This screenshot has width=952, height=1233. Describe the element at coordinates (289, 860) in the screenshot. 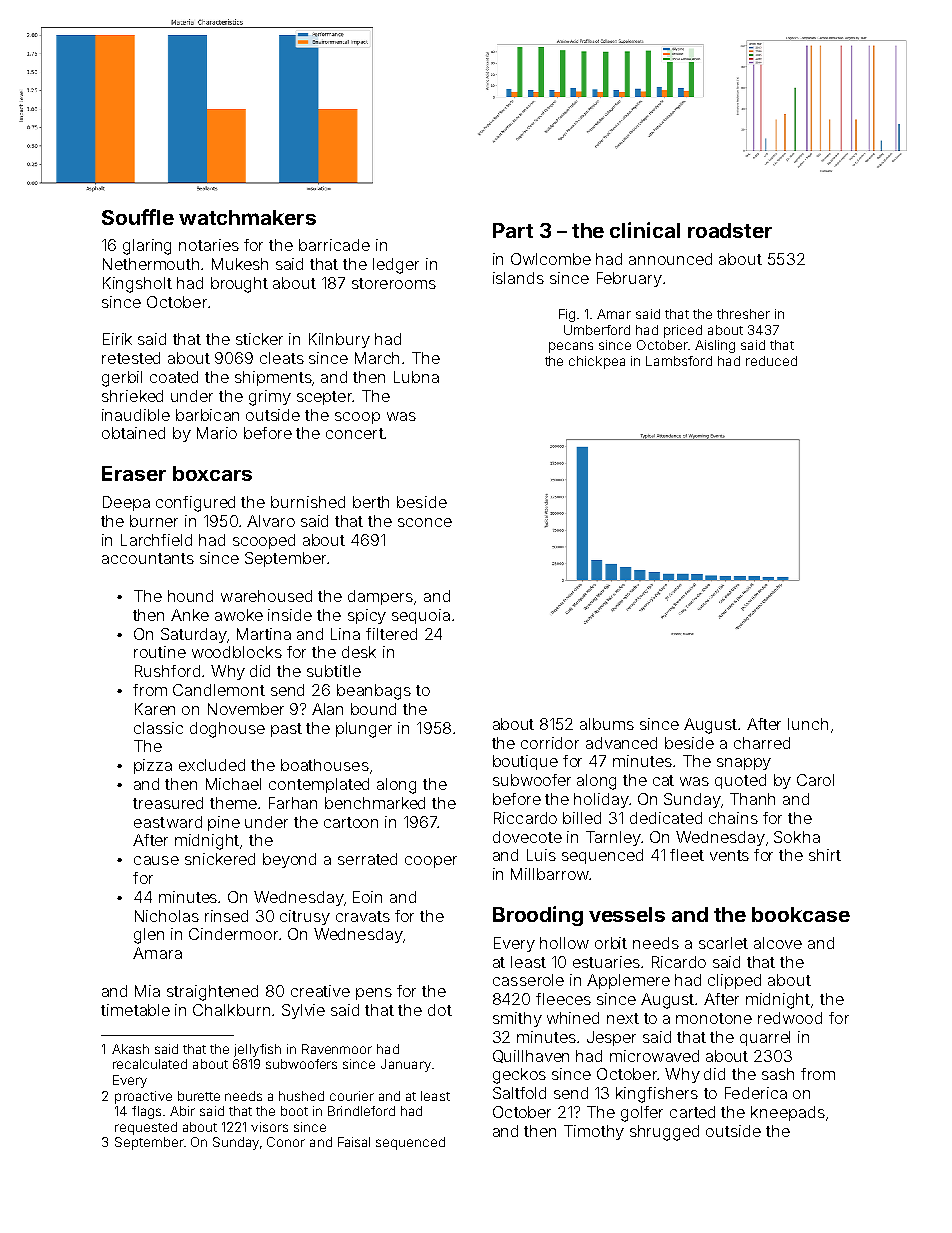

I see `beyond` at that location.
